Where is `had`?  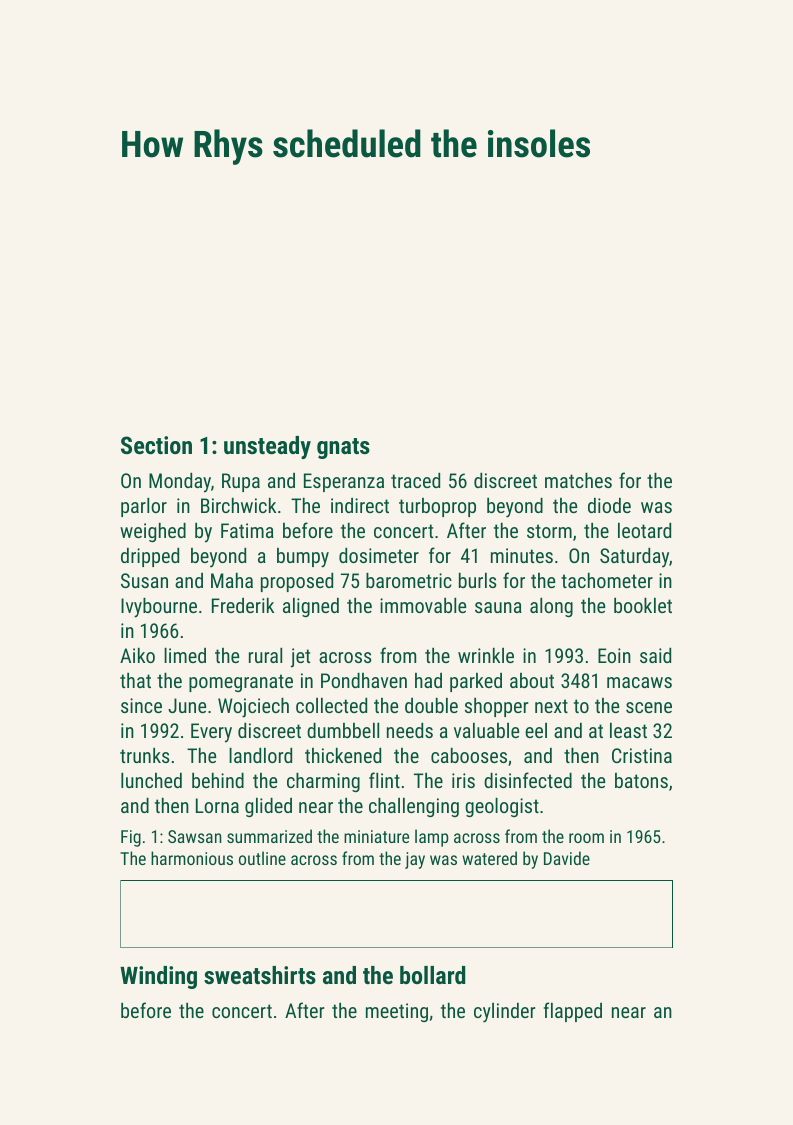 had is located at coordinates (428, 680).
